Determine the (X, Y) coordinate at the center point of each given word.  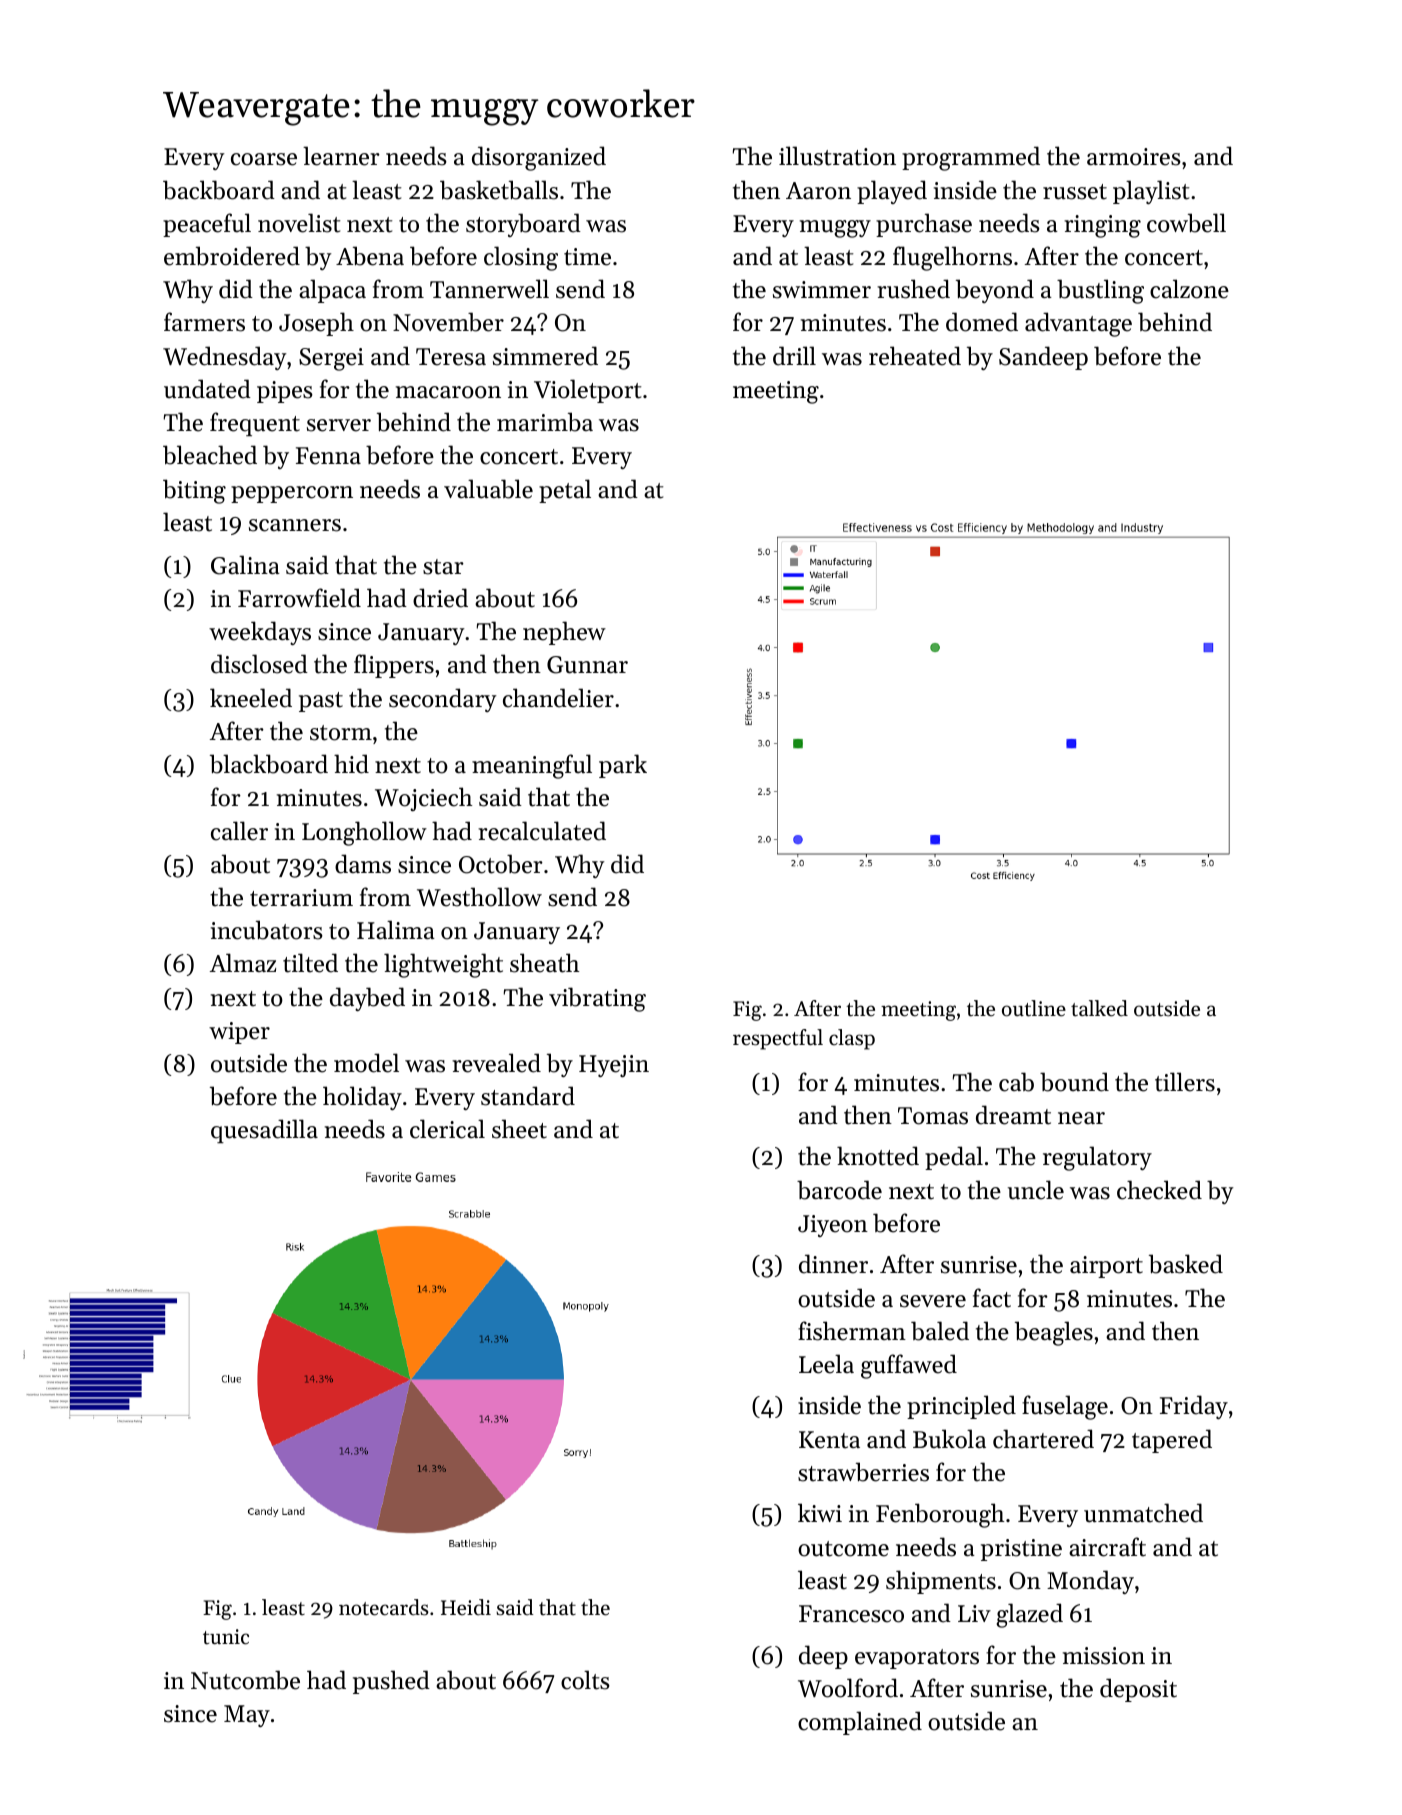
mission (1104, 1656)
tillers (1185, 1082)
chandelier (558, 698)
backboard (219, 190)
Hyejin (614, 1066)
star (443, 567)
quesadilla (264, 1131)
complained (860, 1723)
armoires (1134, 157)
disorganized (539, 158)
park (623, 766)
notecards (384, 1607)
